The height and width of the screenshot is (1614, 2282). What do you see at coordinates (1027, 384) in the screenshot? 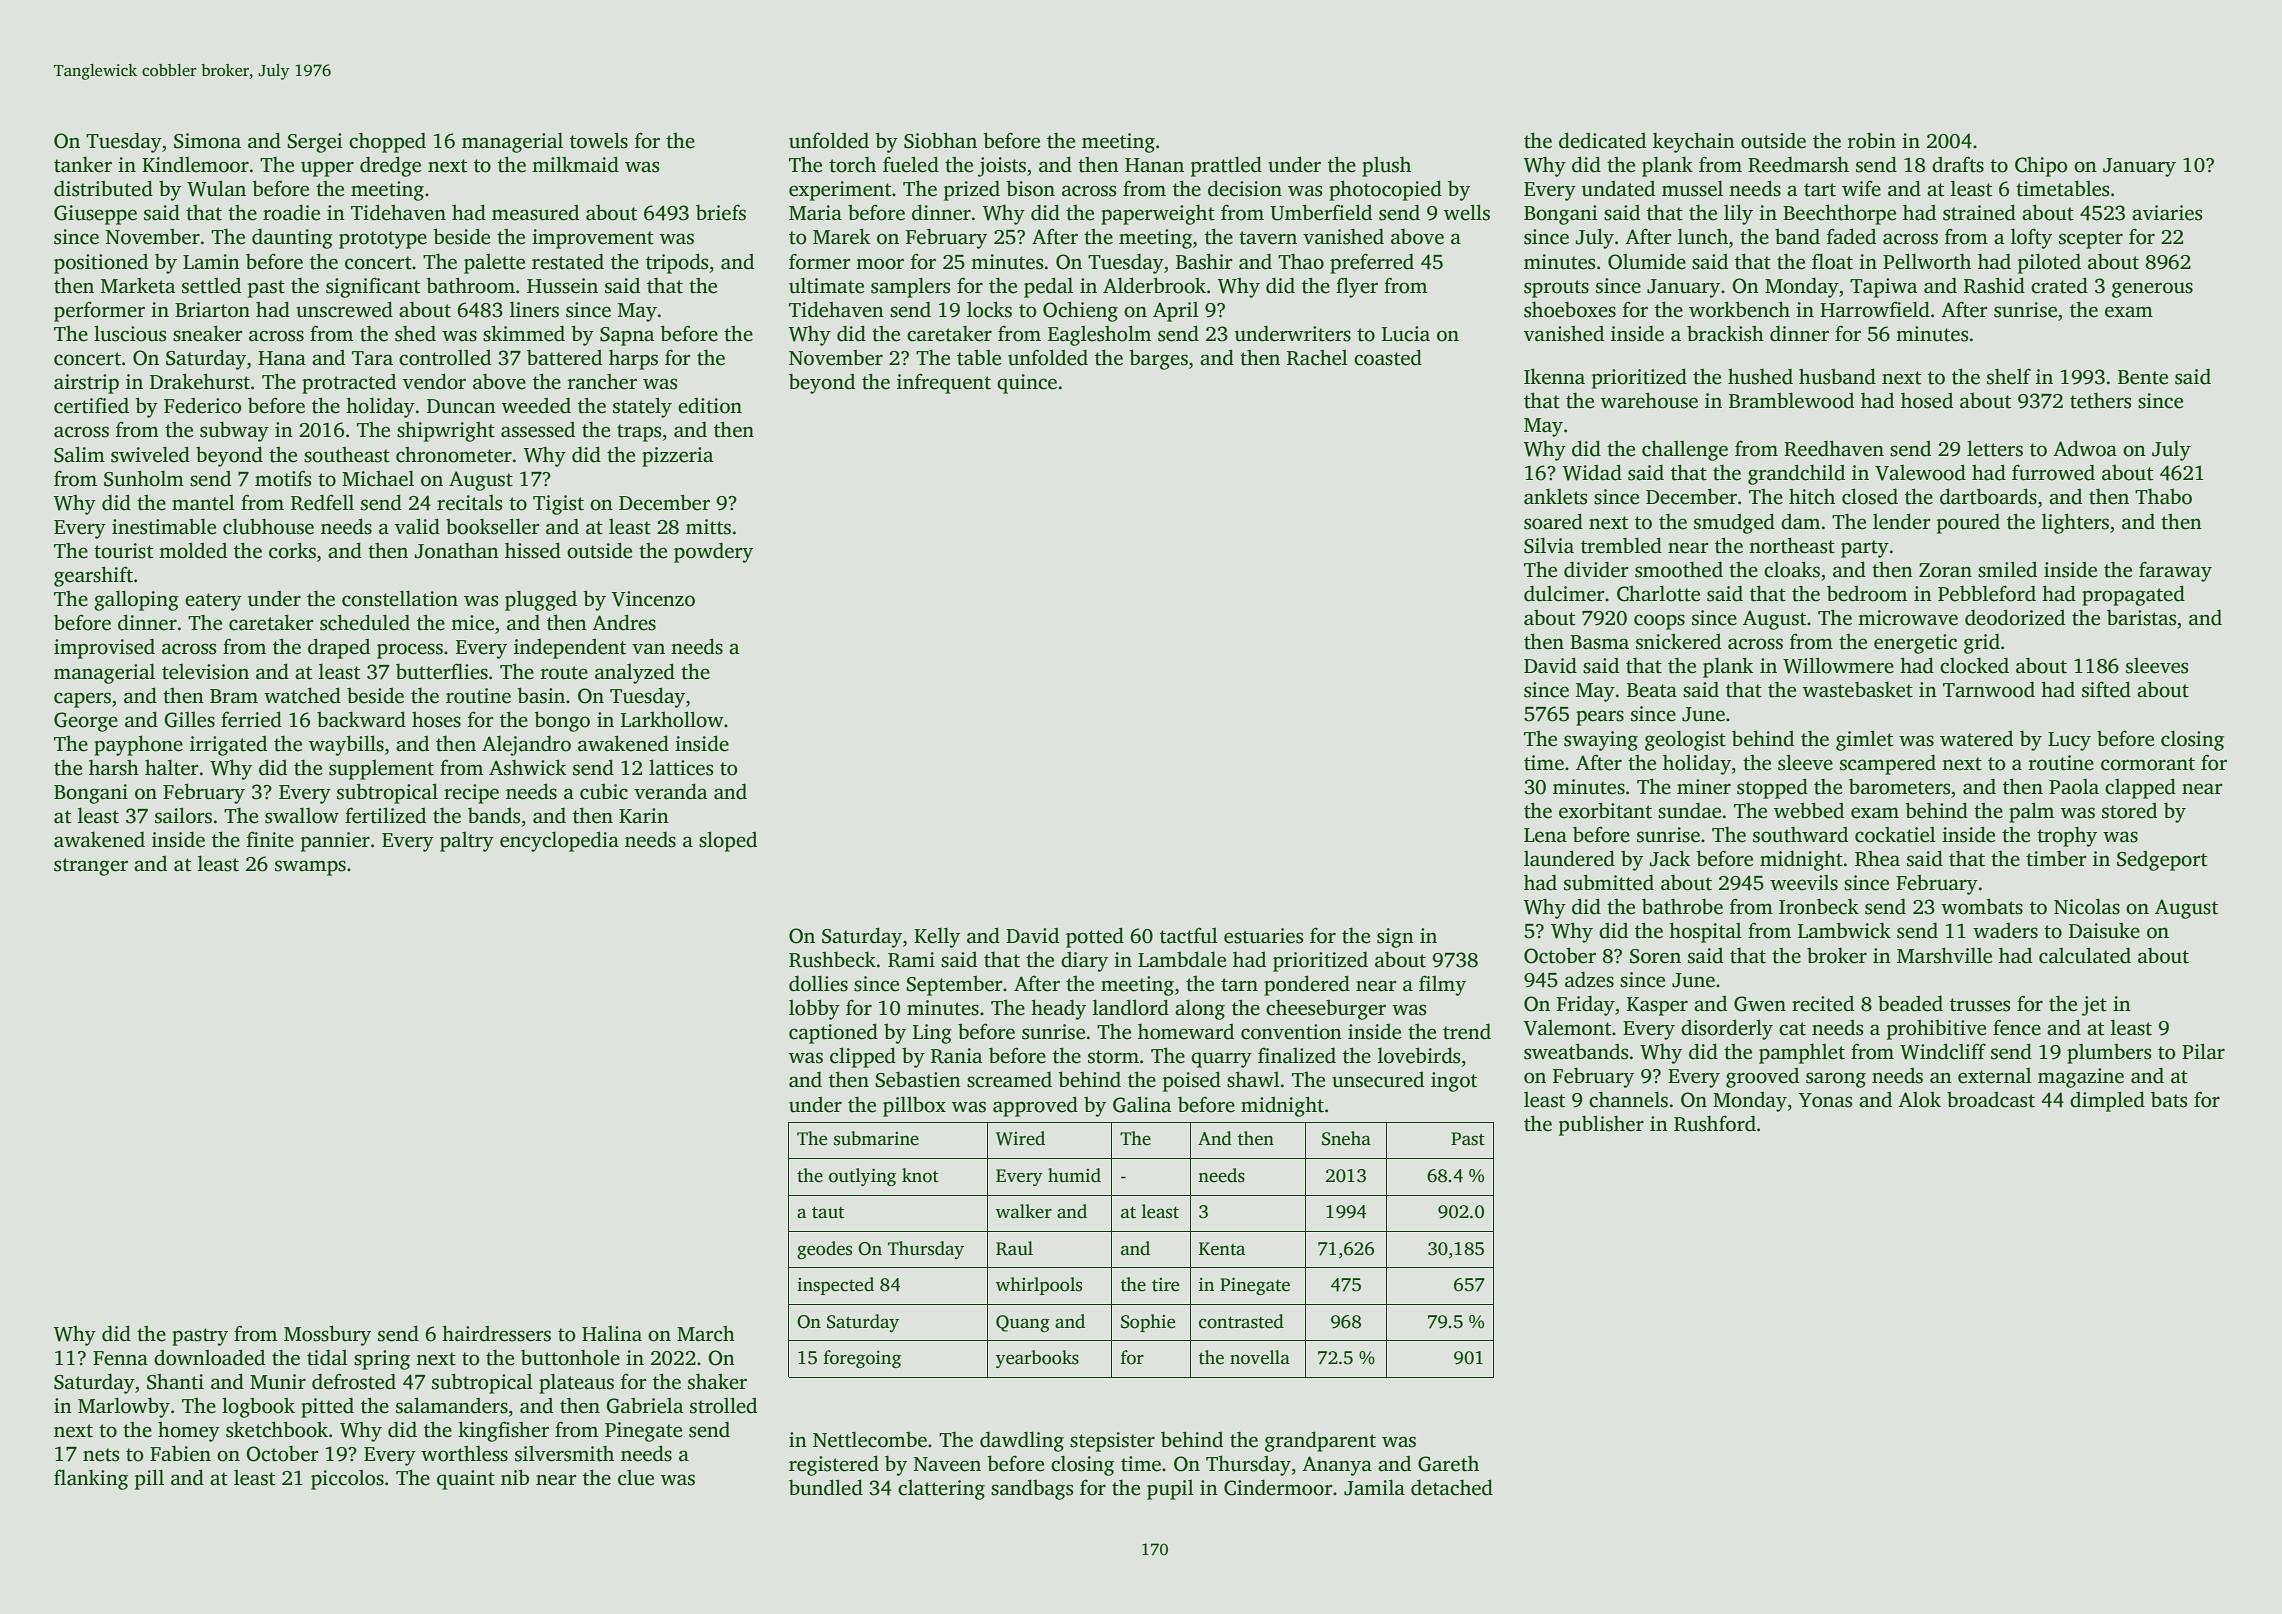
I see `quince` at bounding box center [1027, 384].
